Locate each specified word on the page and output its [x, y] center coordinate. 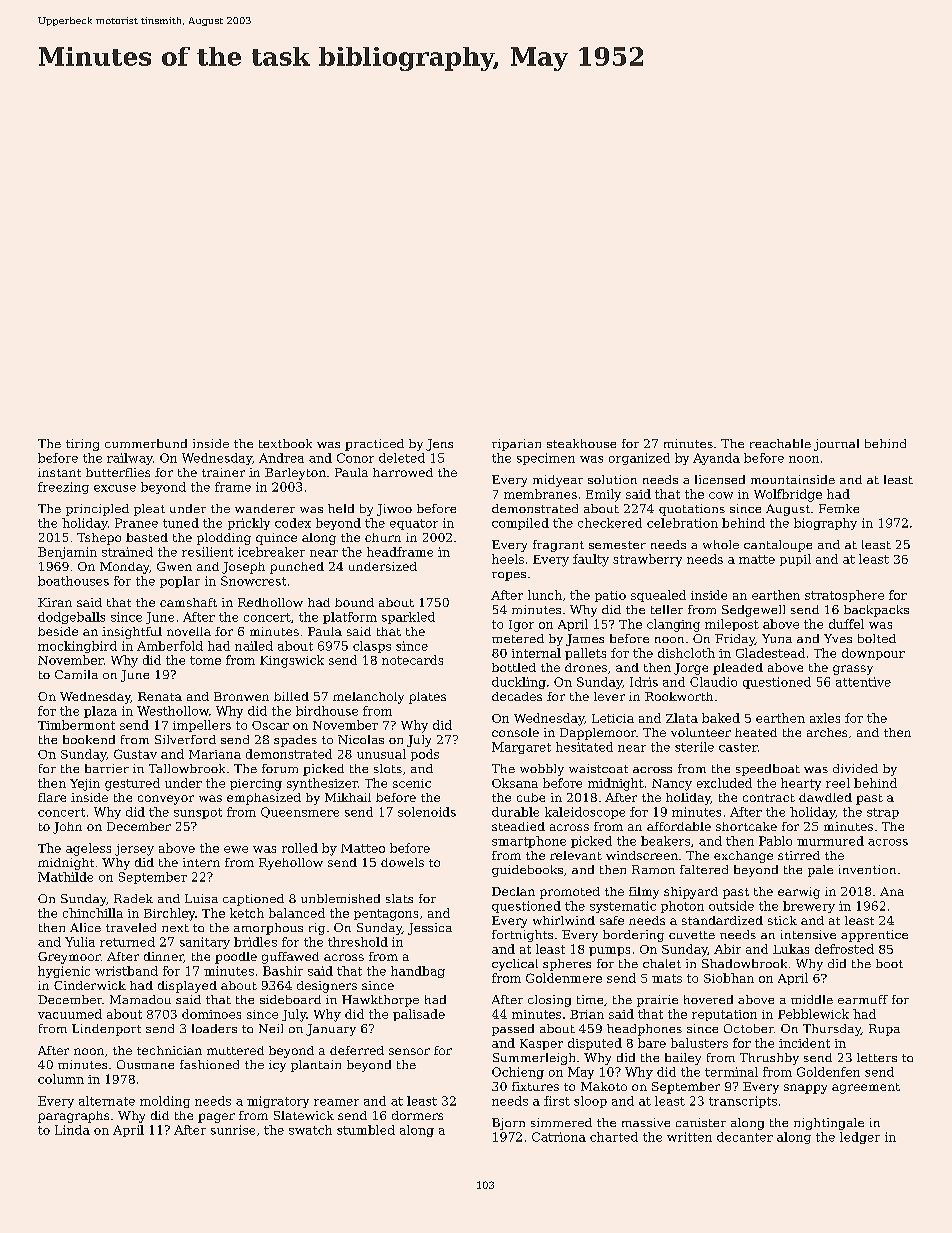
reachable [780, 443]
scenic [412, 783]
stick [782, 920]
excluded [724, 783]
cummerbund [146, 443]
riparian [516, 445]
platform [350, 618]
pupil [795, 560]
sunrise [233, 1130]
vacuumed [70, 1014]
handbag [418, 972]
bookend [89, 739]
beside [58, 631]
